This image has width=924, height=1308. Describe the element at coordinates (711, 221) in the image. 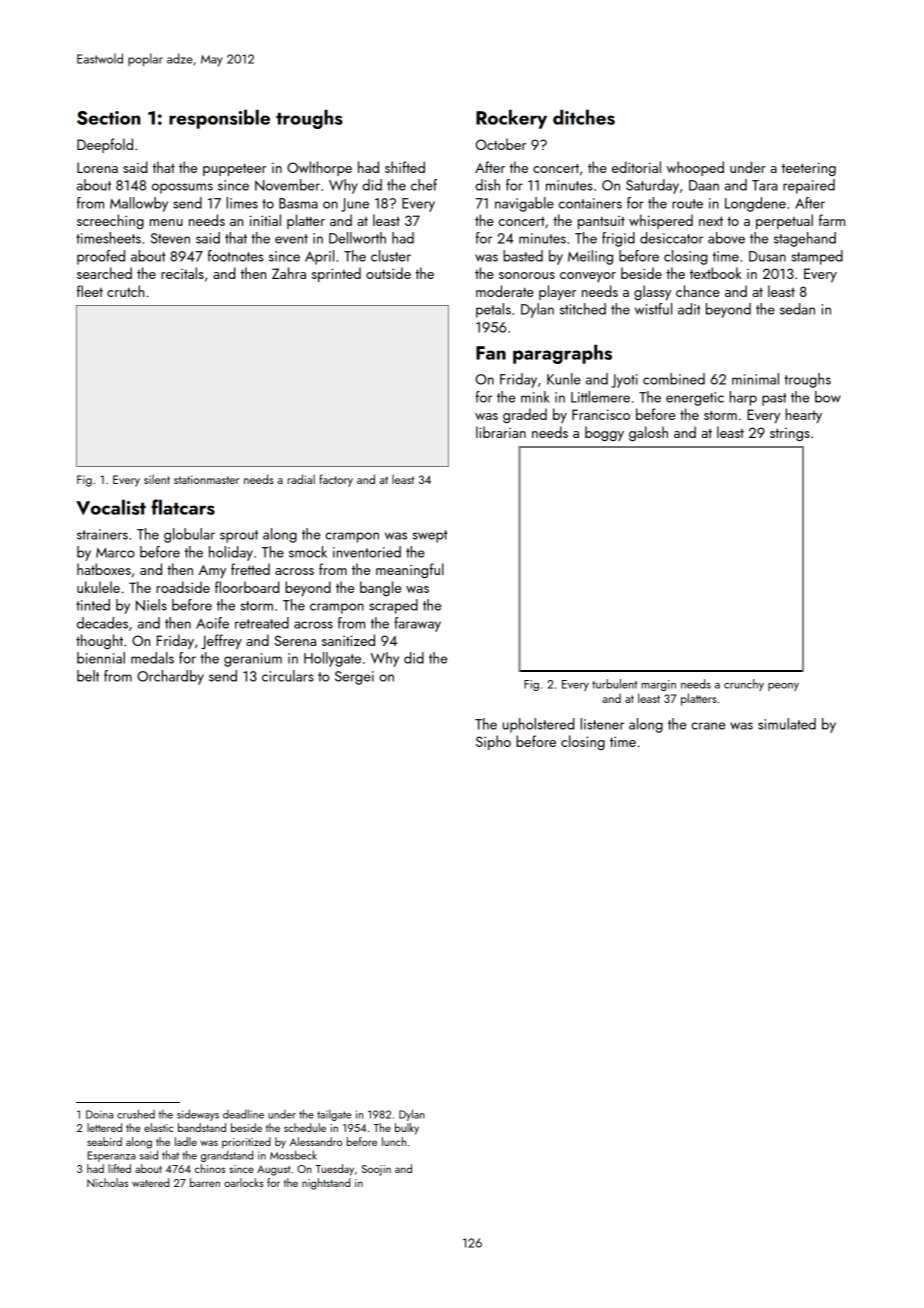

I see `next` at that location.
